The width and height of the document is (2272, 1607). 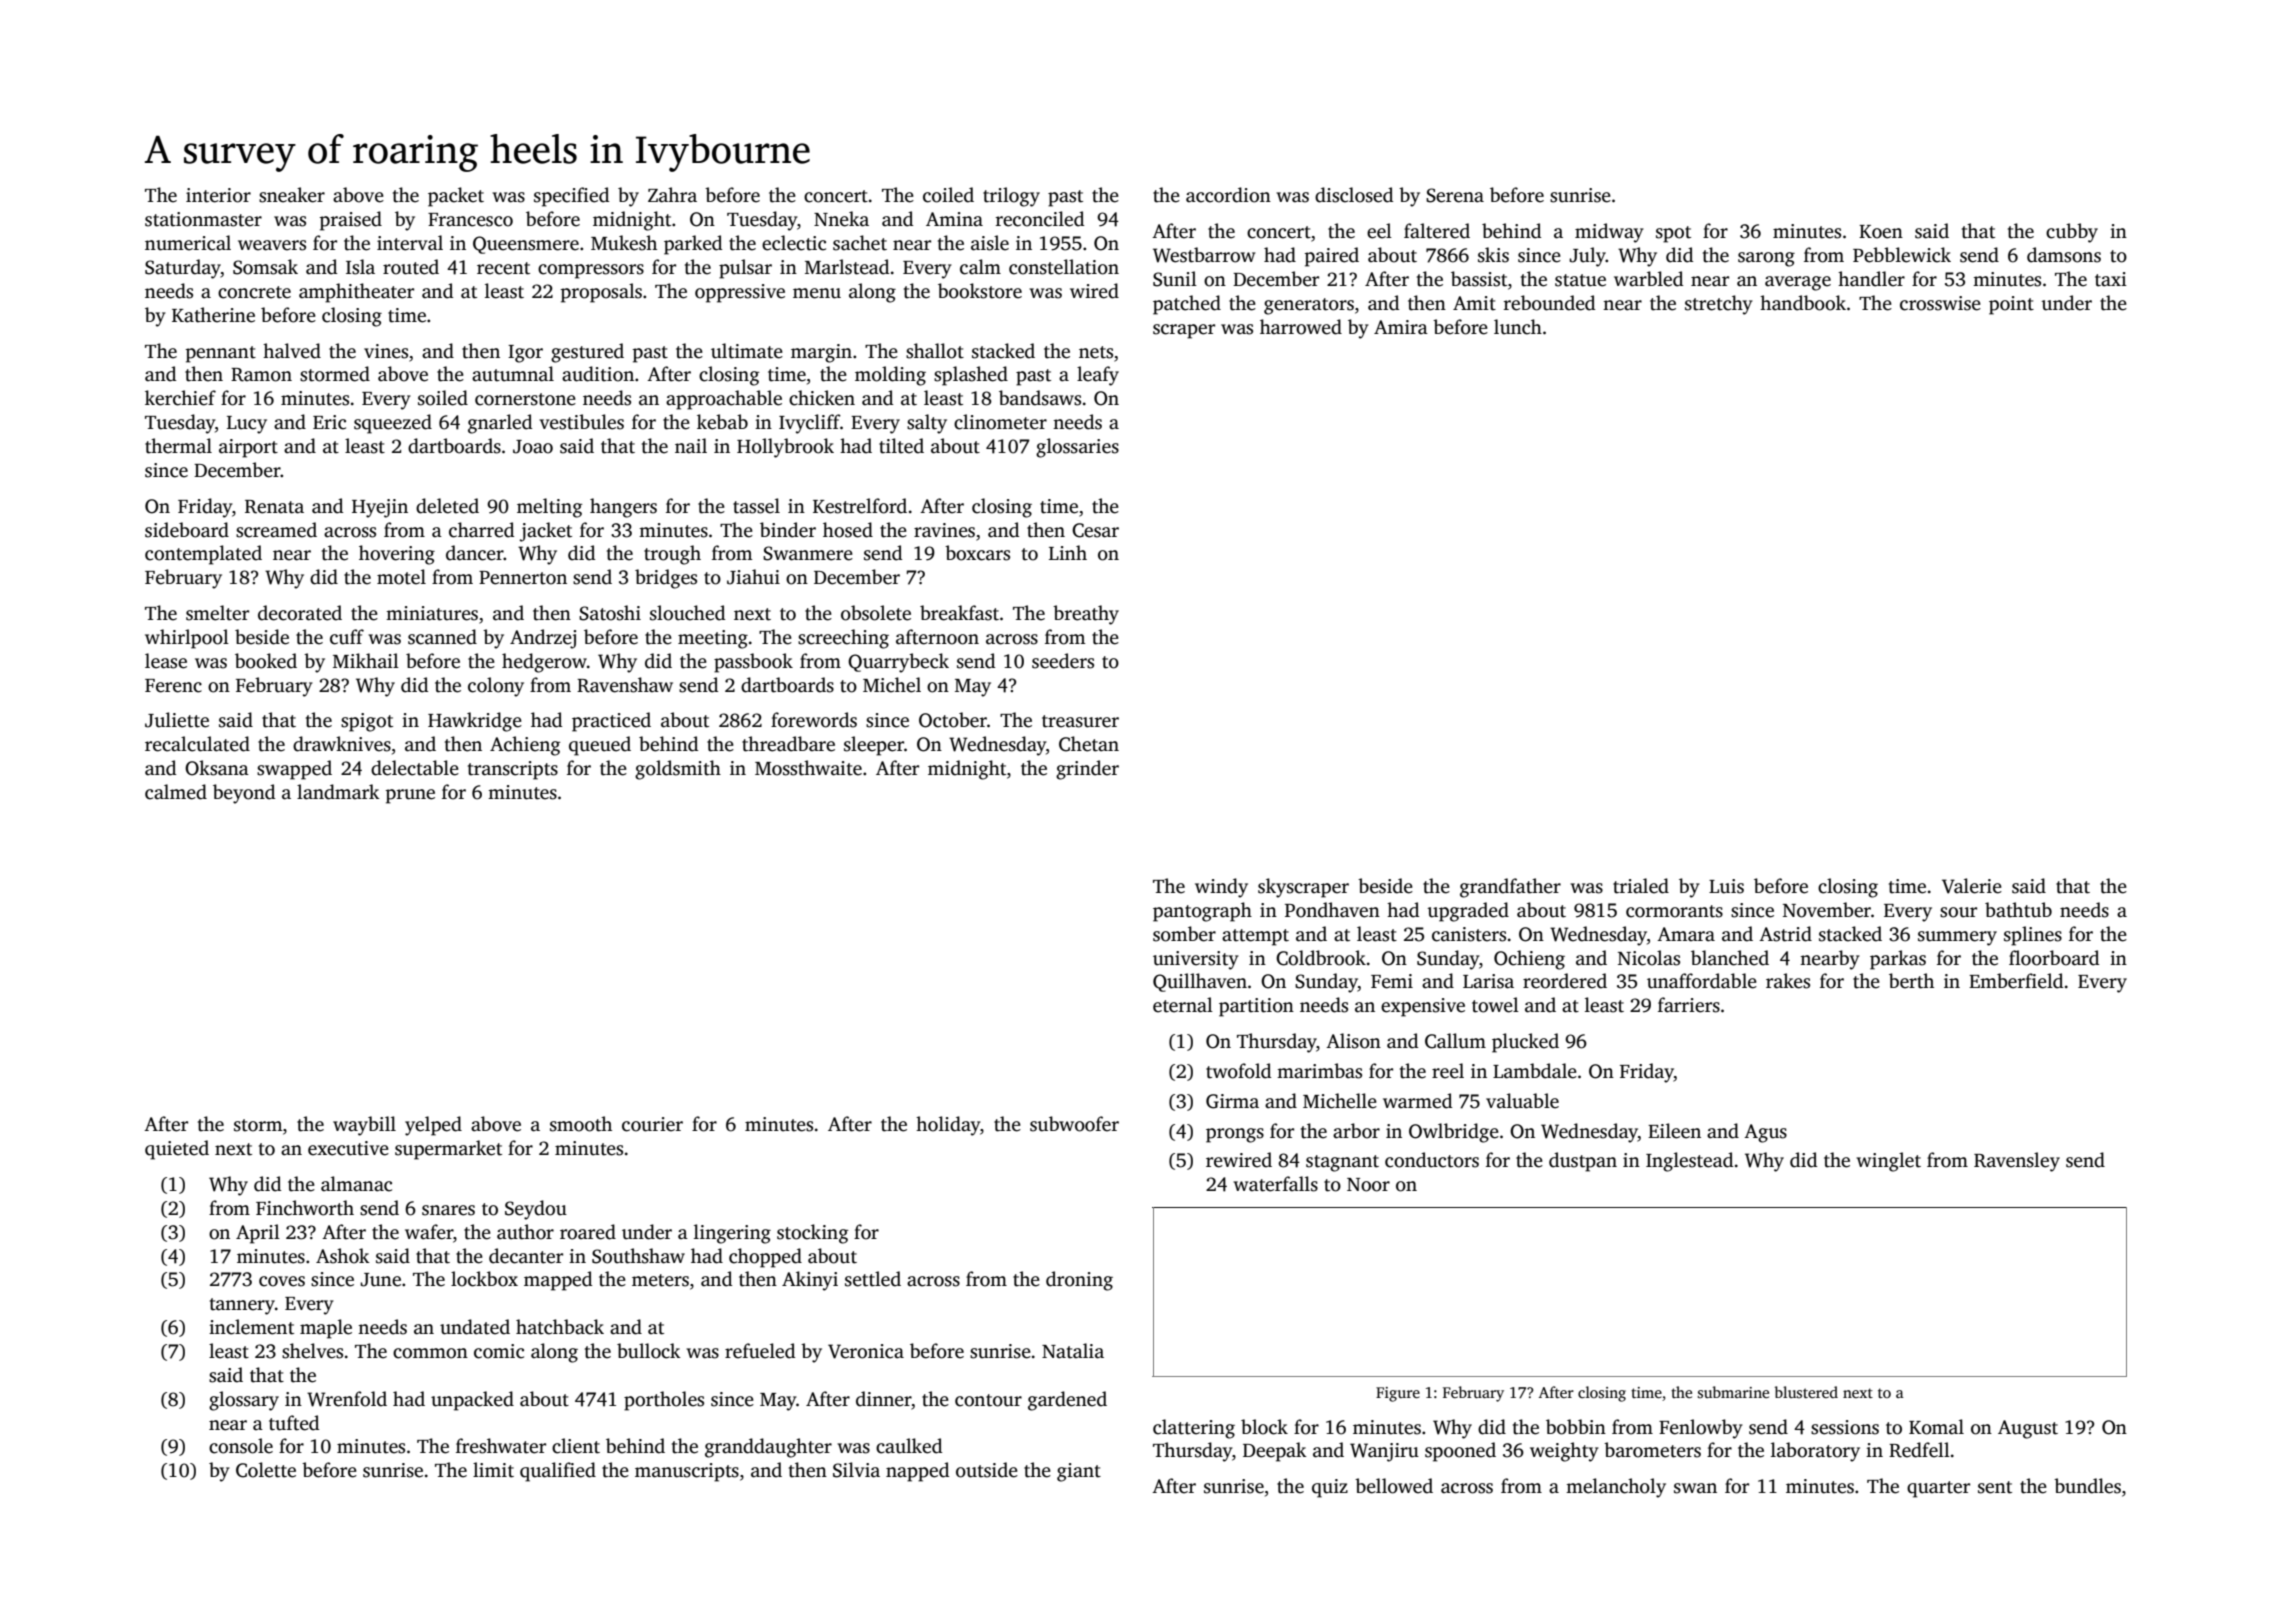 I want to click on yelped, so click(x=433, y=1126).
